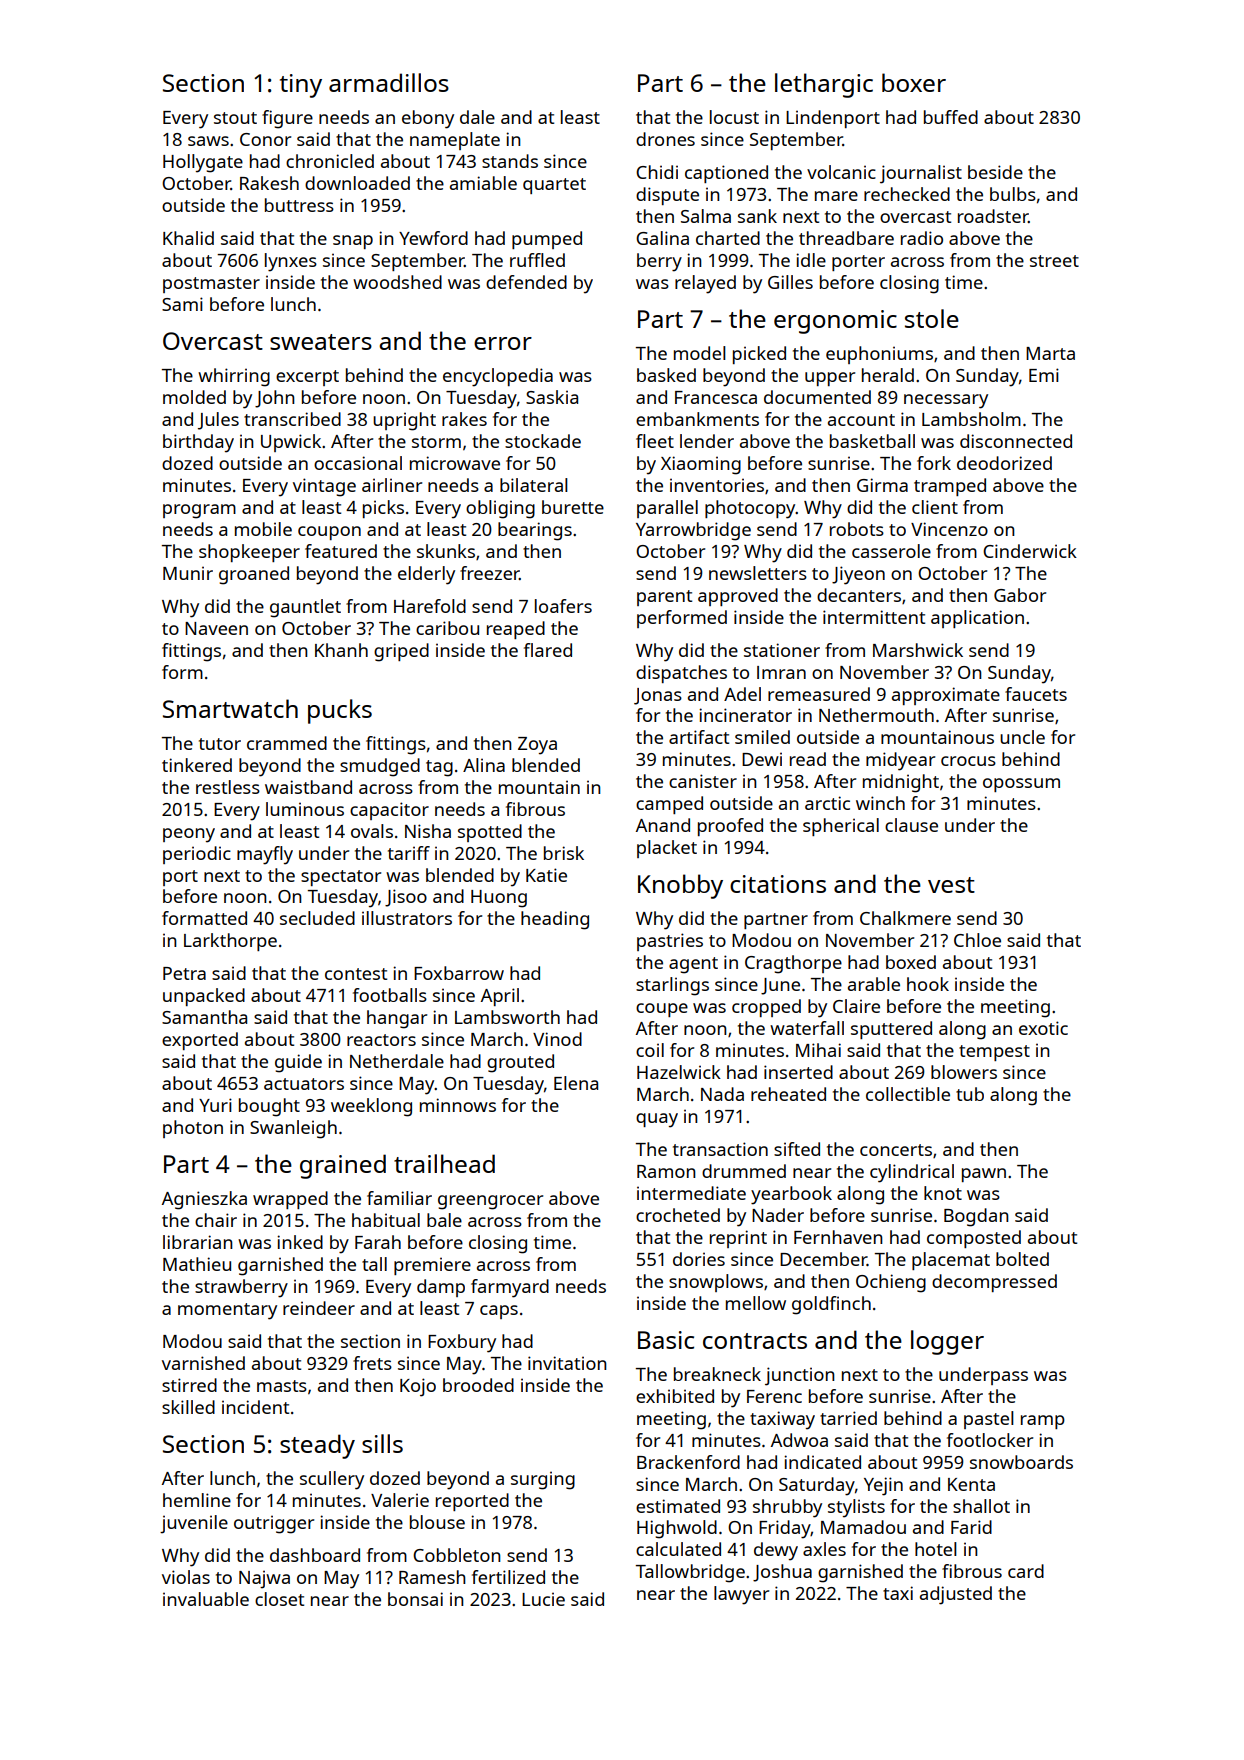 The image size is (1244, 1760). I want to click on librarian, so click(198, 1242).
